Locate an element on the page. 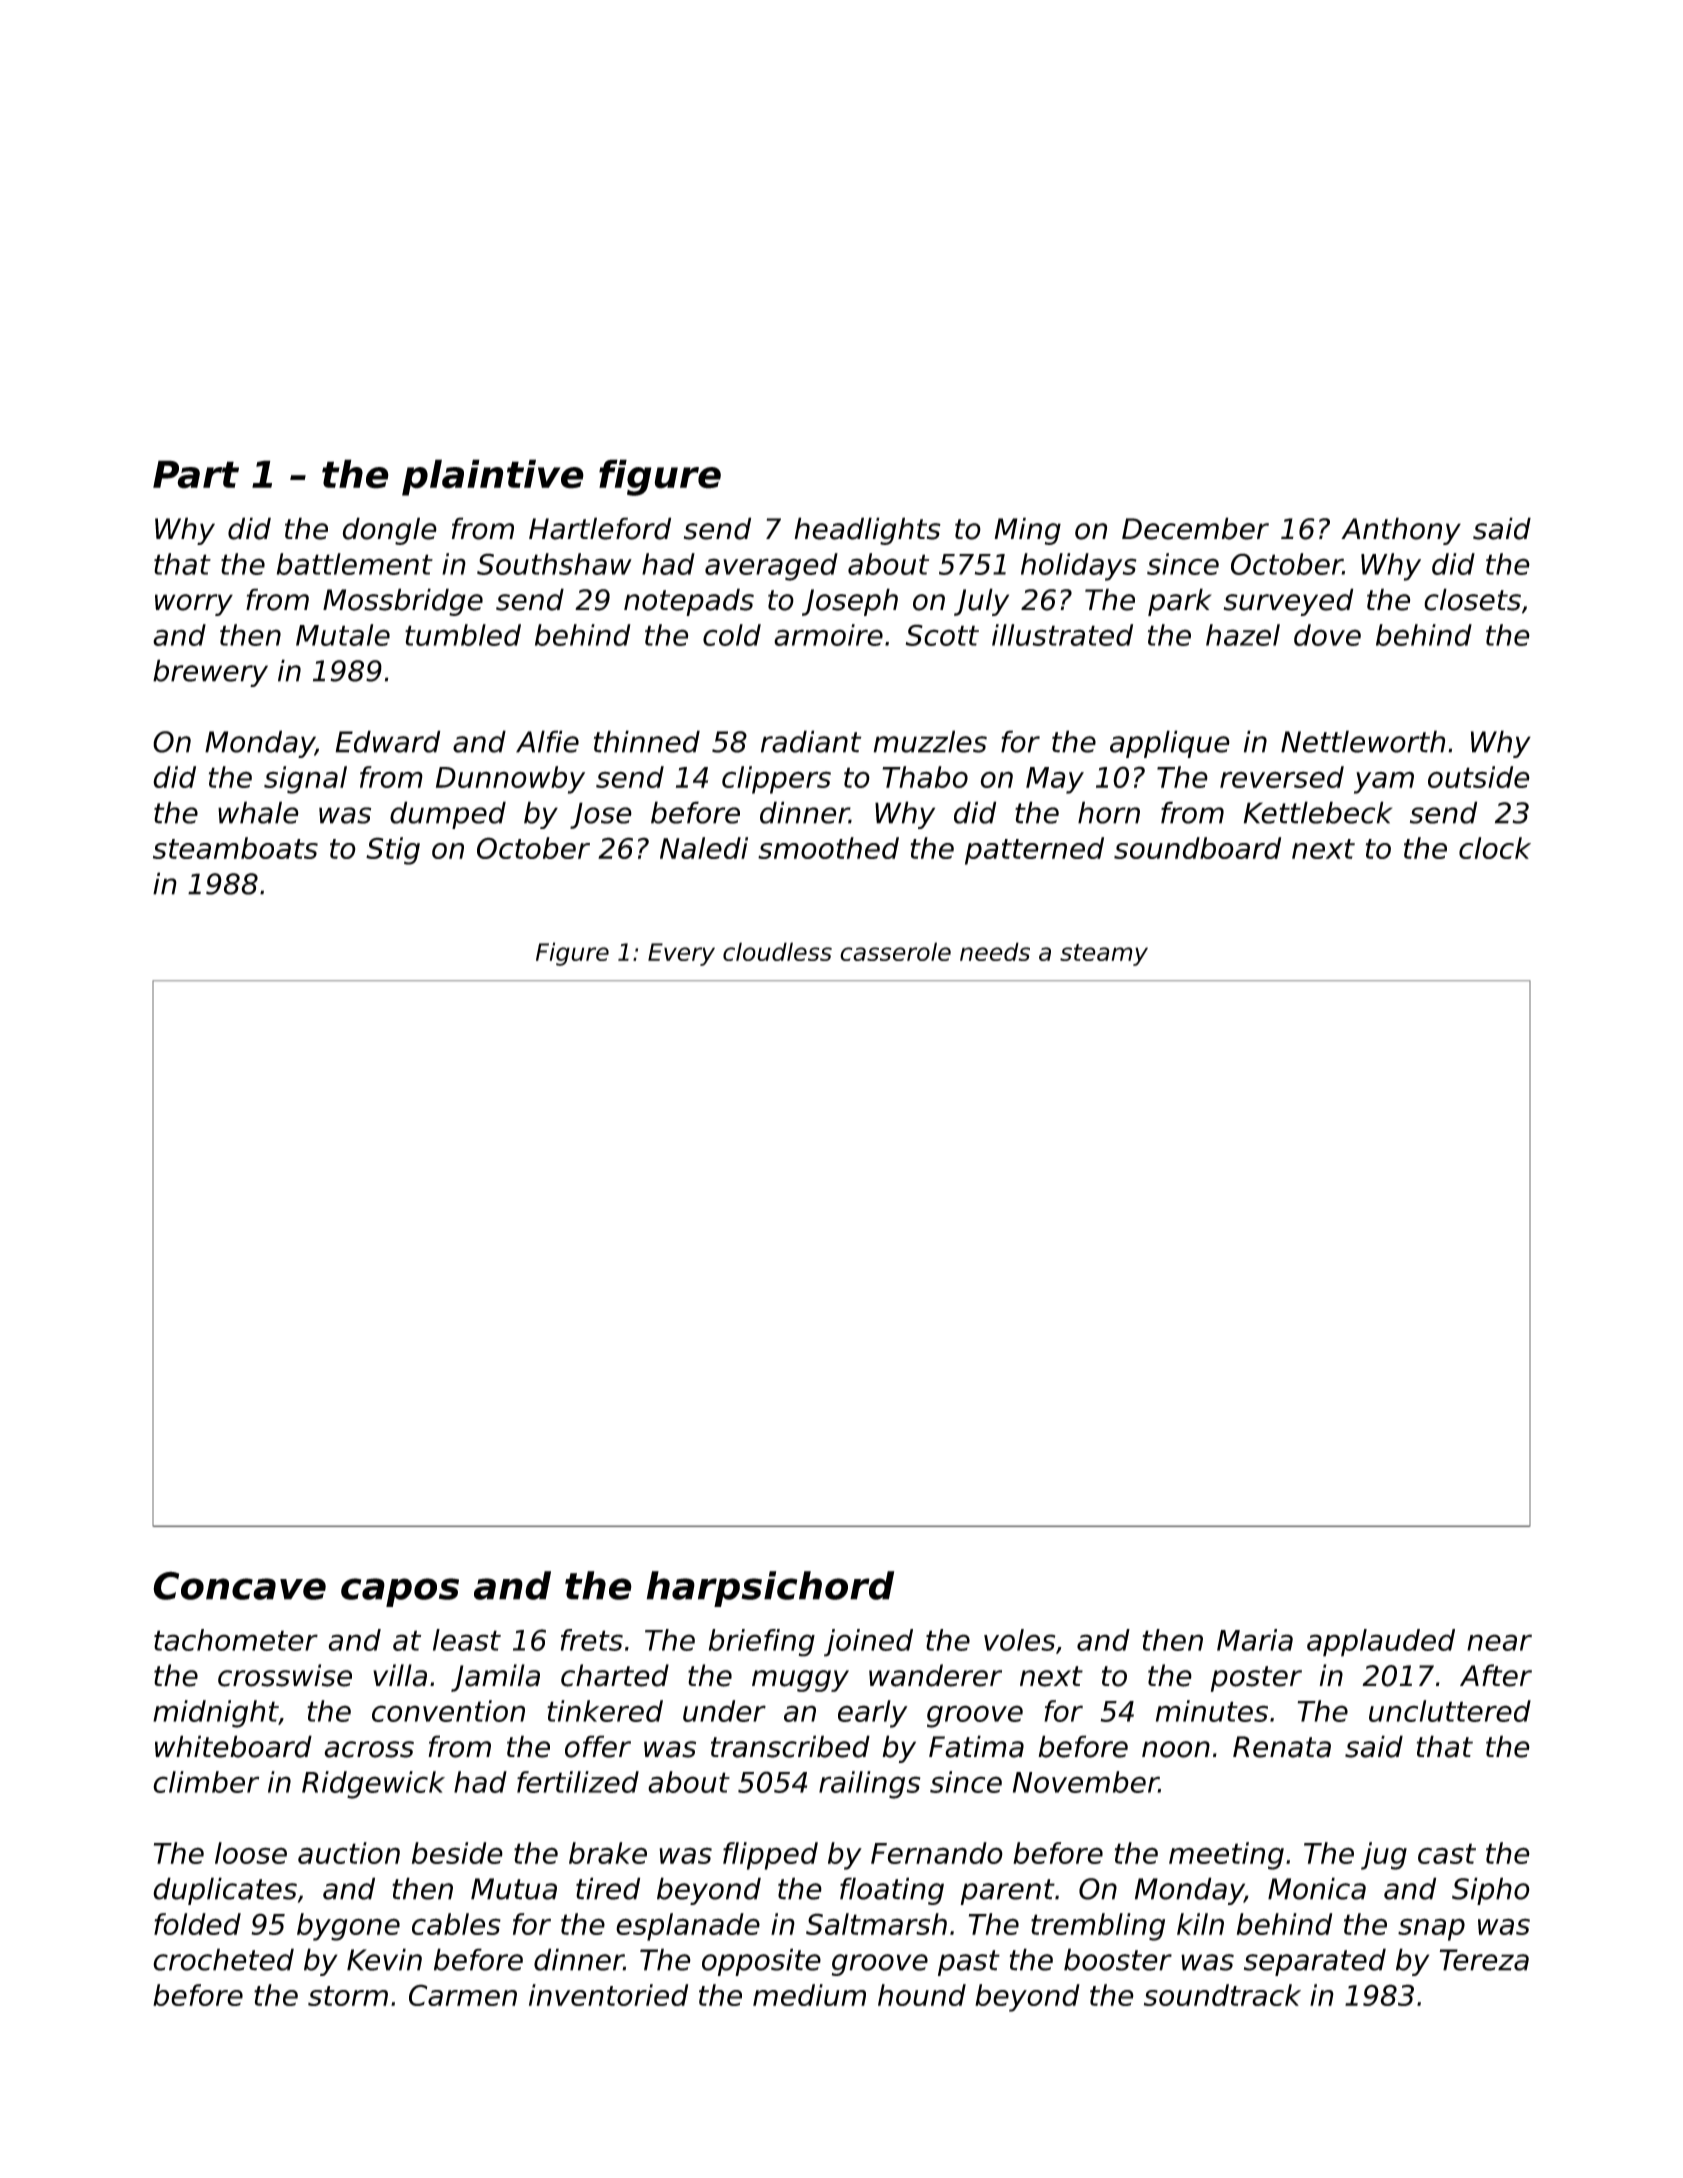 This document has width=1683, height=2178. cast is located at coordinates (1447, 1853).
